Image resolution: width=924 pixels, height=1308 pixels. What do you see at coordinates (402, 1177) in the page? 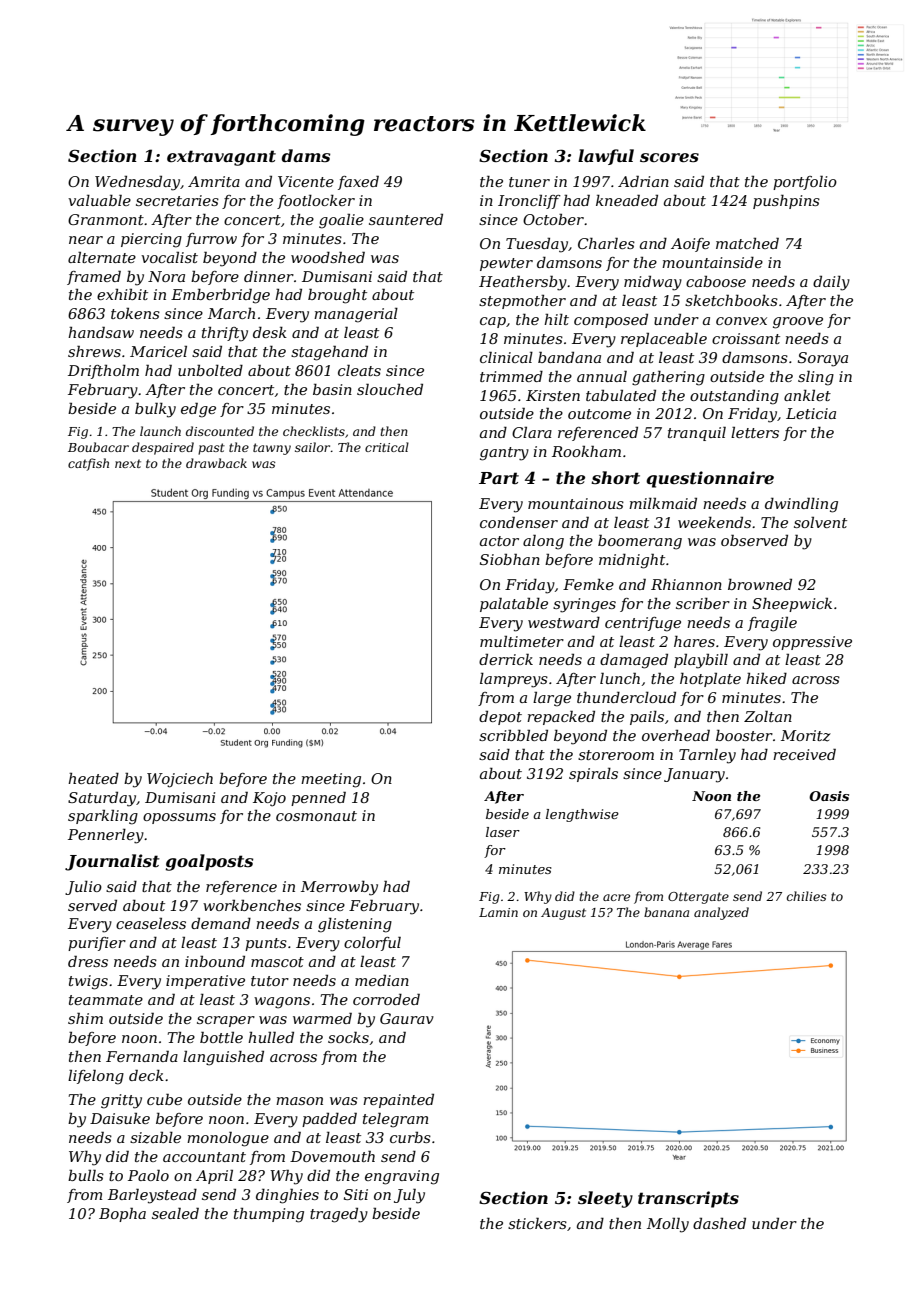
I see `engraving` at bounding box center [402, 1177].
